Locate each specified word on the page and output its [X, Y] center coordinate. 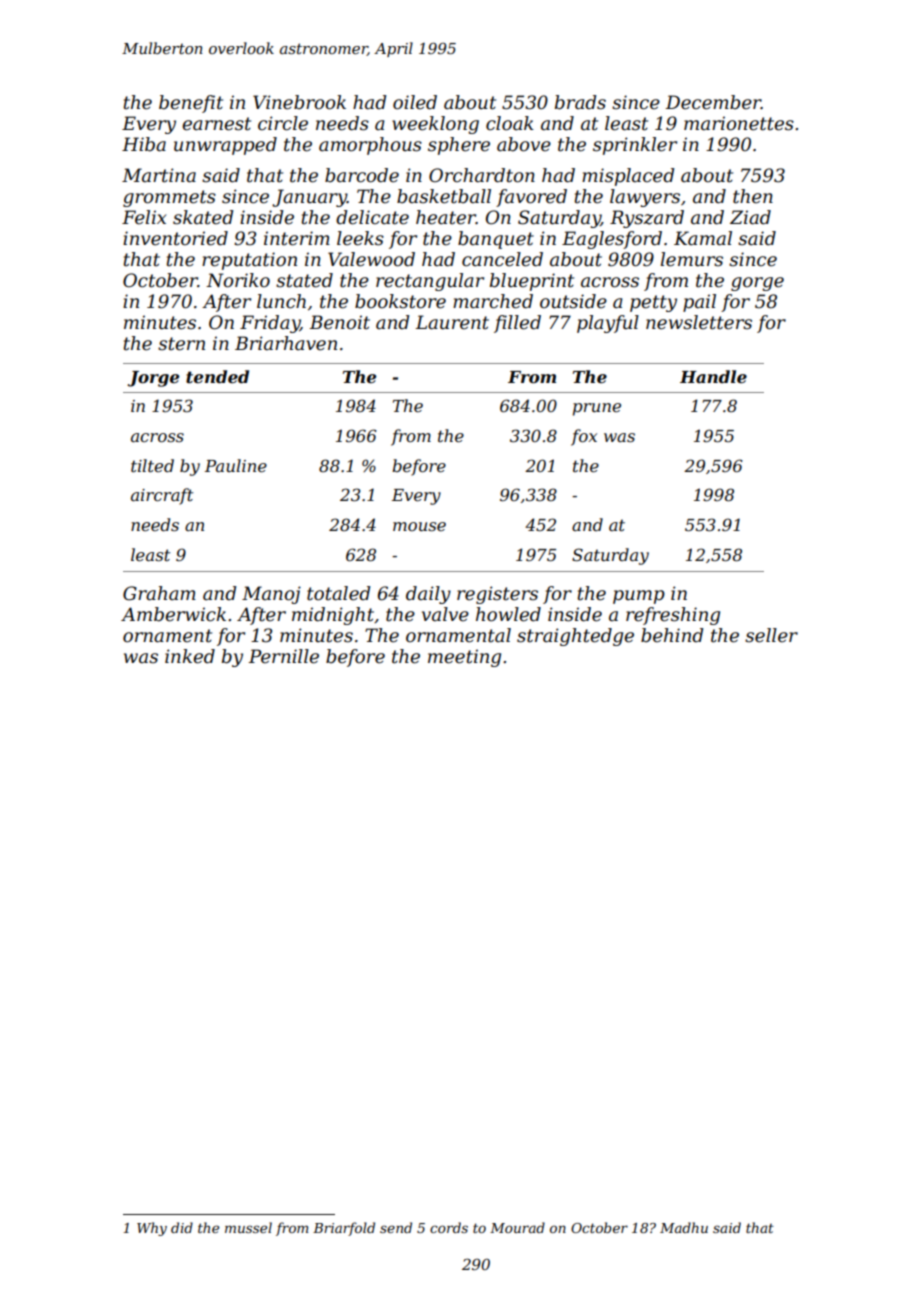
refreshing [673, 616]
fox [584, 437]
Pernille [283, 656]
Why [152, 1229]
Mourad [517, 1227]
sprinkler [635, 146]
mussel [248, 1227]
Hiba [144, 144]
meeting [464, 658]
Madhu [684, 1227]
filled [517, 324]
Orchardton [482, 175]
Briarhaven [286, 343]
